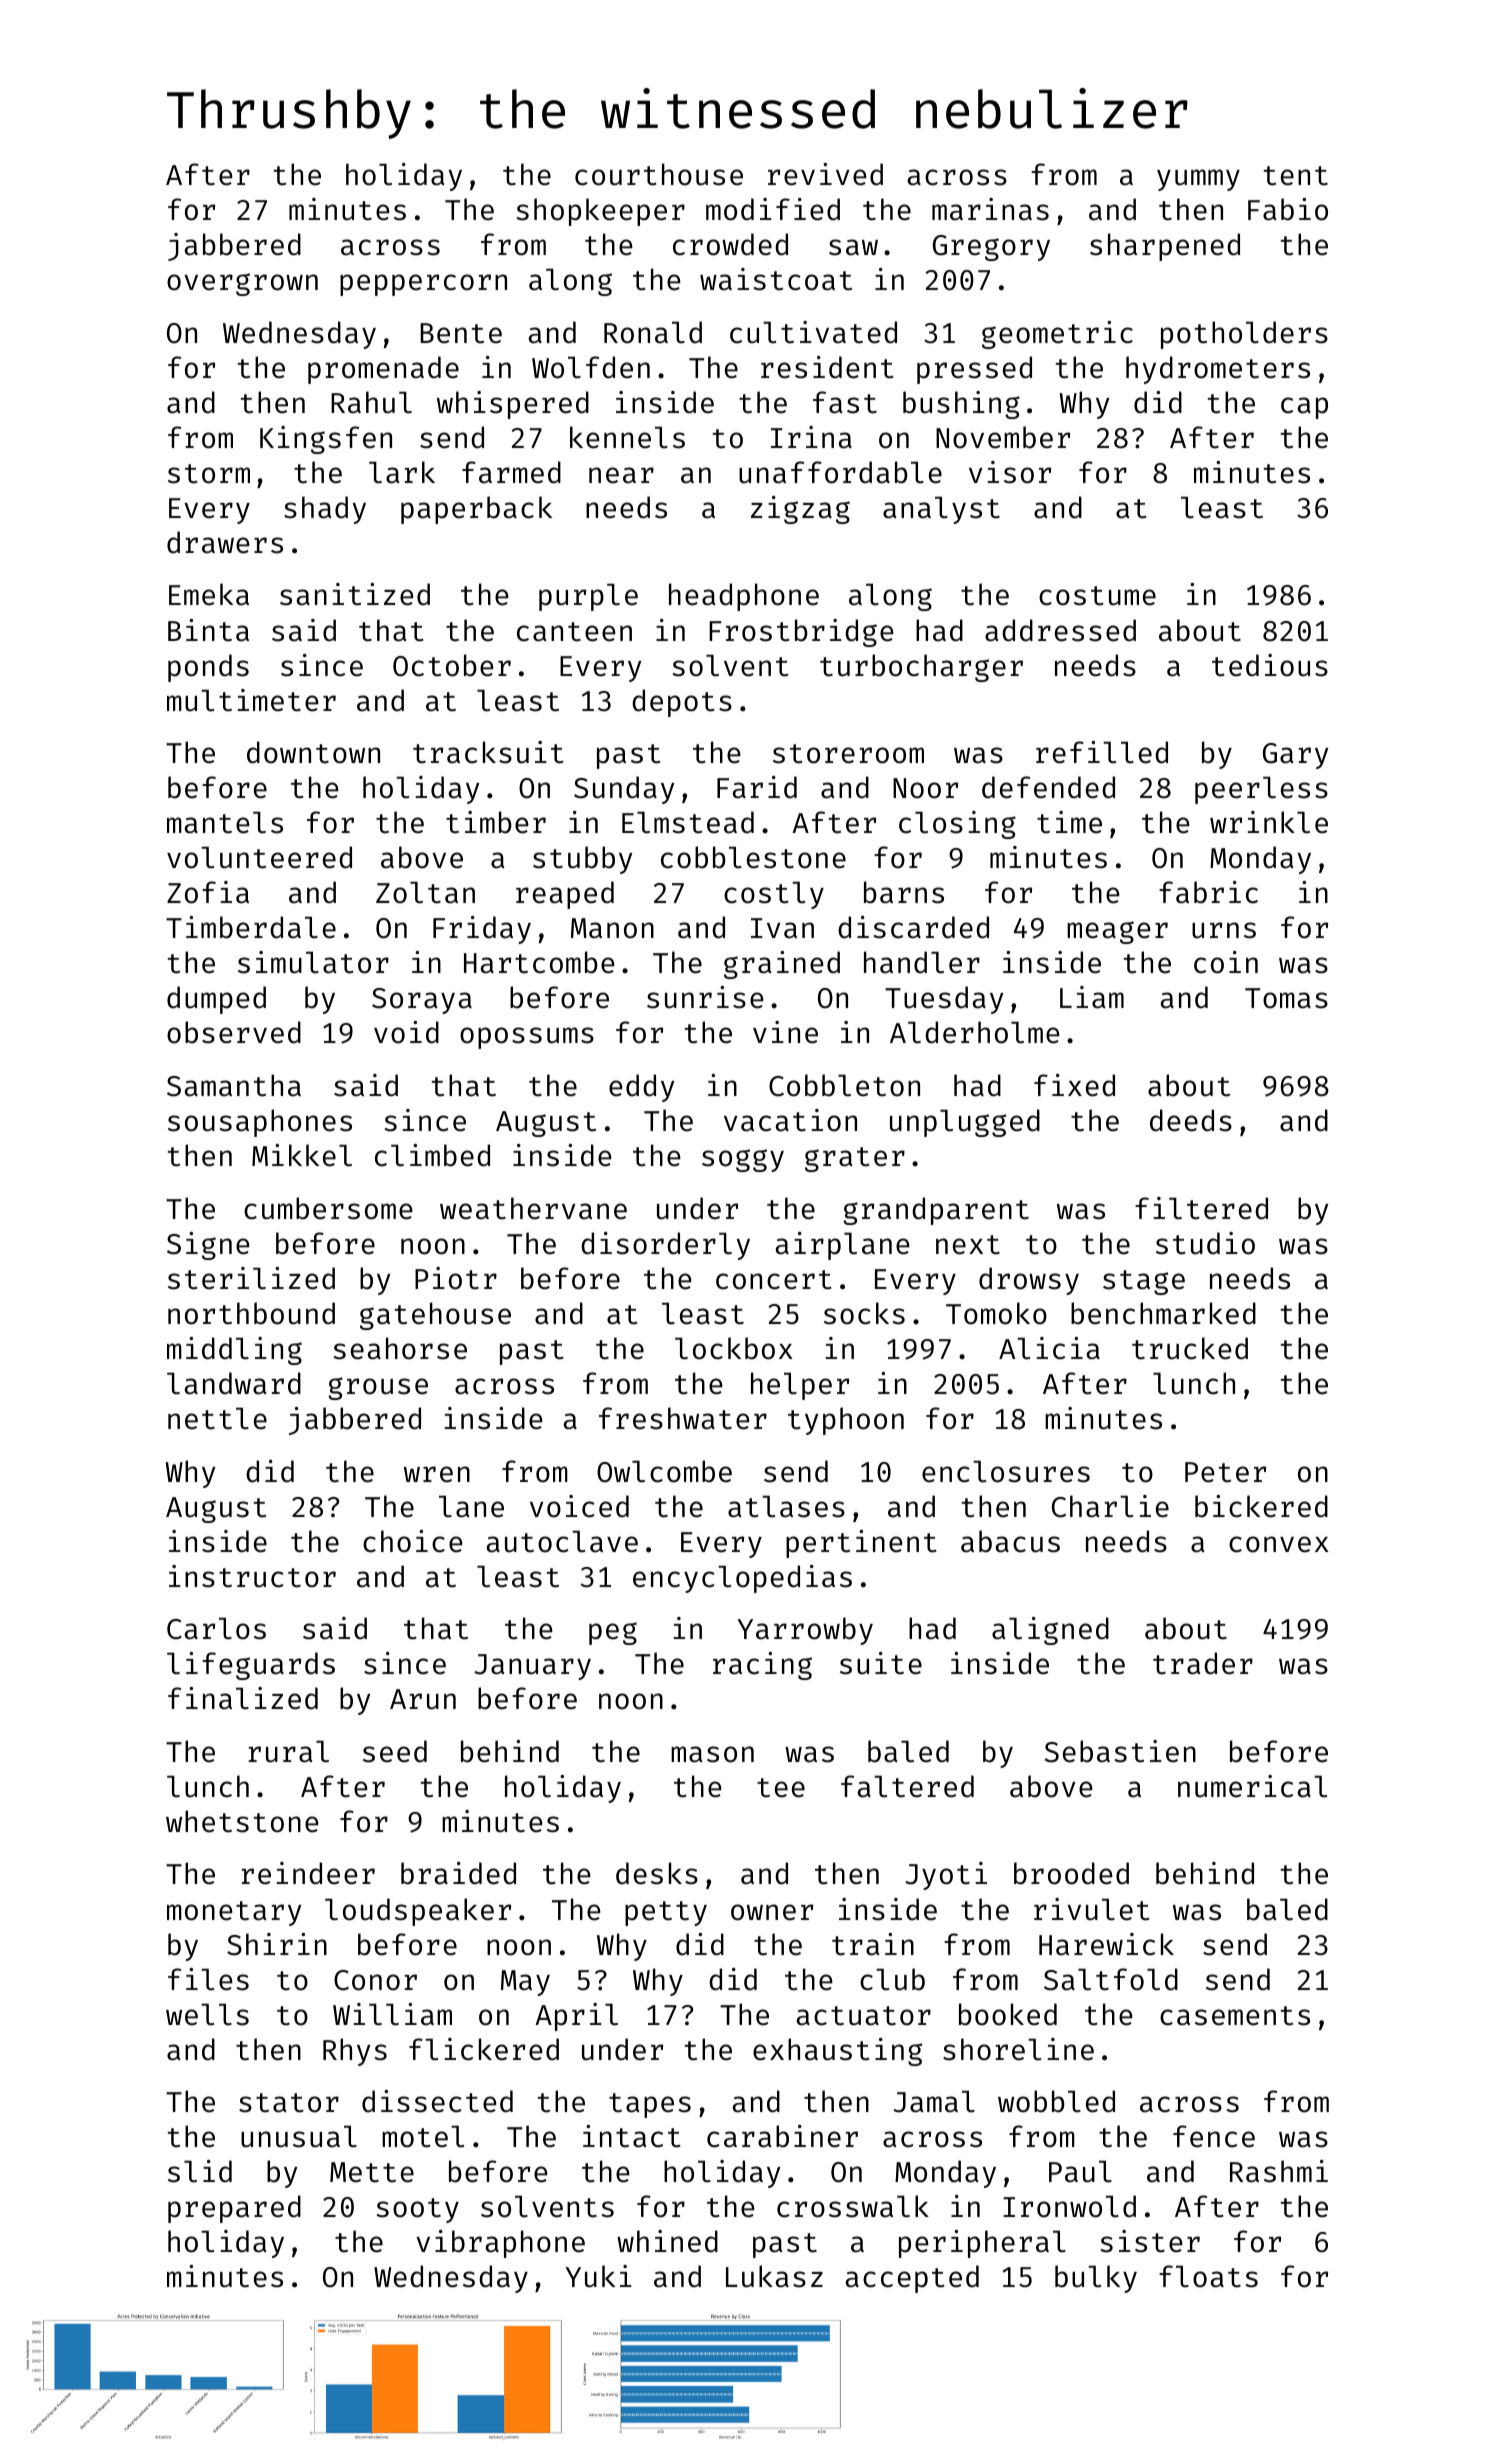 Image resolution: width=1496 pixels, height=2464 pixels. What do you see at coordinates (1235, 2016) in the screenshot?
I see `casements` at bounding box center [1235, 2016].
